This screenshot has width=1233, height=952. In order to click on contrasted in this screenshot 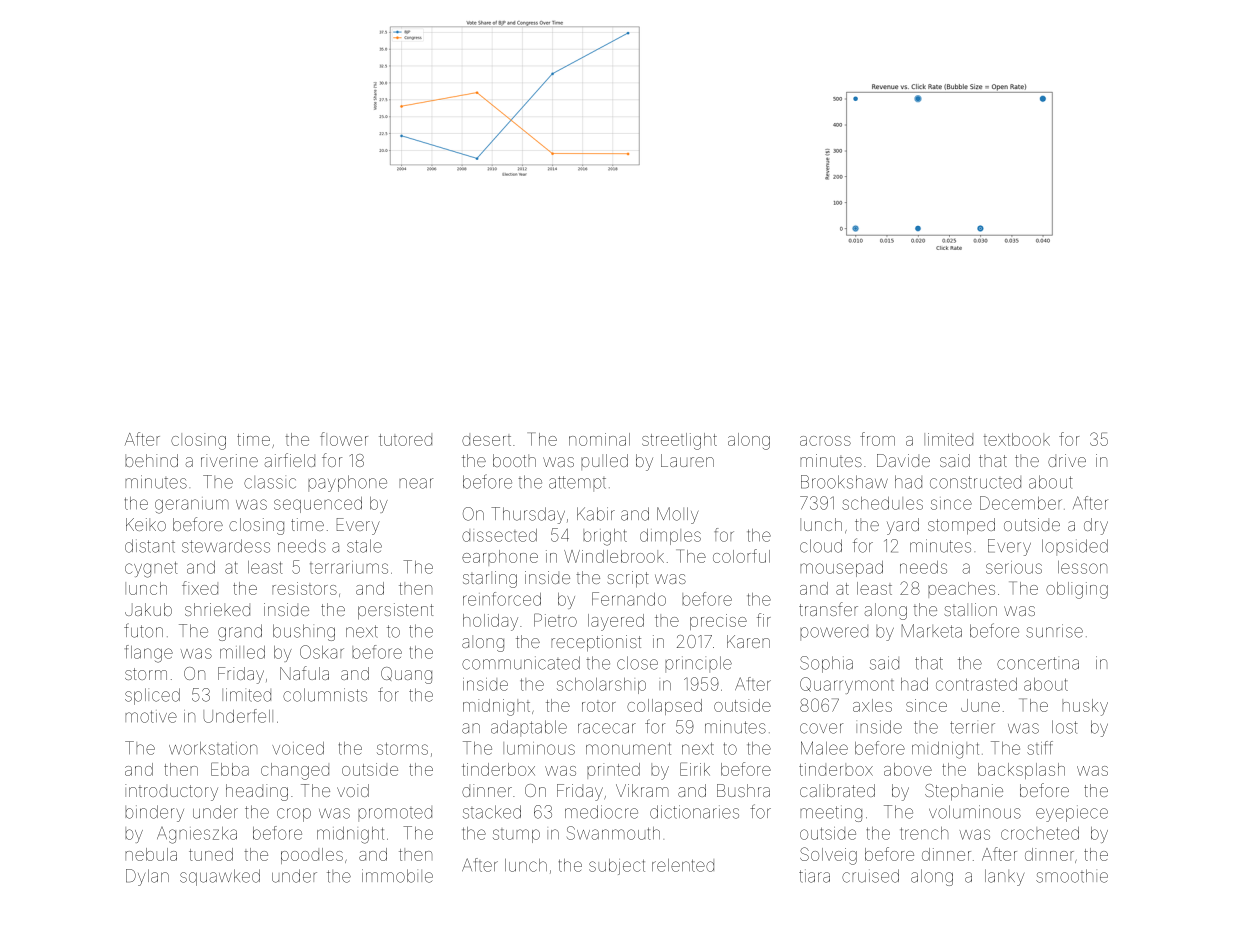, I will do `click(976, 684)`.
